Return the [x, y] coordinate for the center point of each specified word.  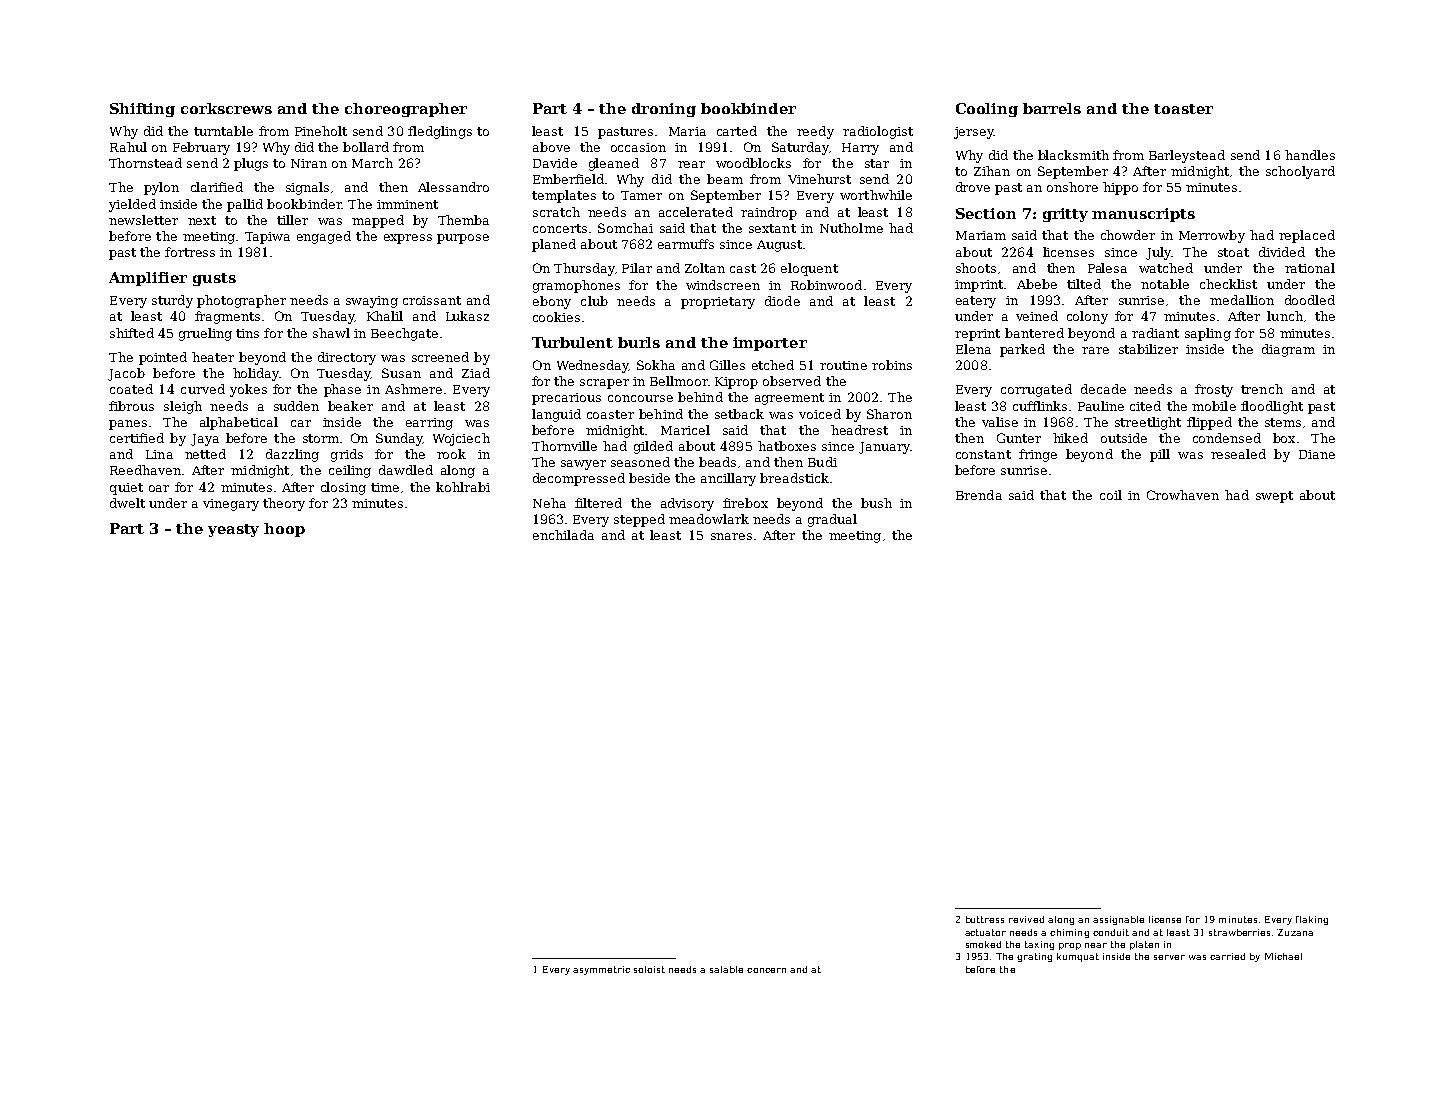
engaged [324, 237]
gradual [832, 520]
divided [1282, 252]
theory [284, 504]
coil [1111, 495]
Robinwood [826, 285]
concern [766, 970]
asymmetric [601, 970]
